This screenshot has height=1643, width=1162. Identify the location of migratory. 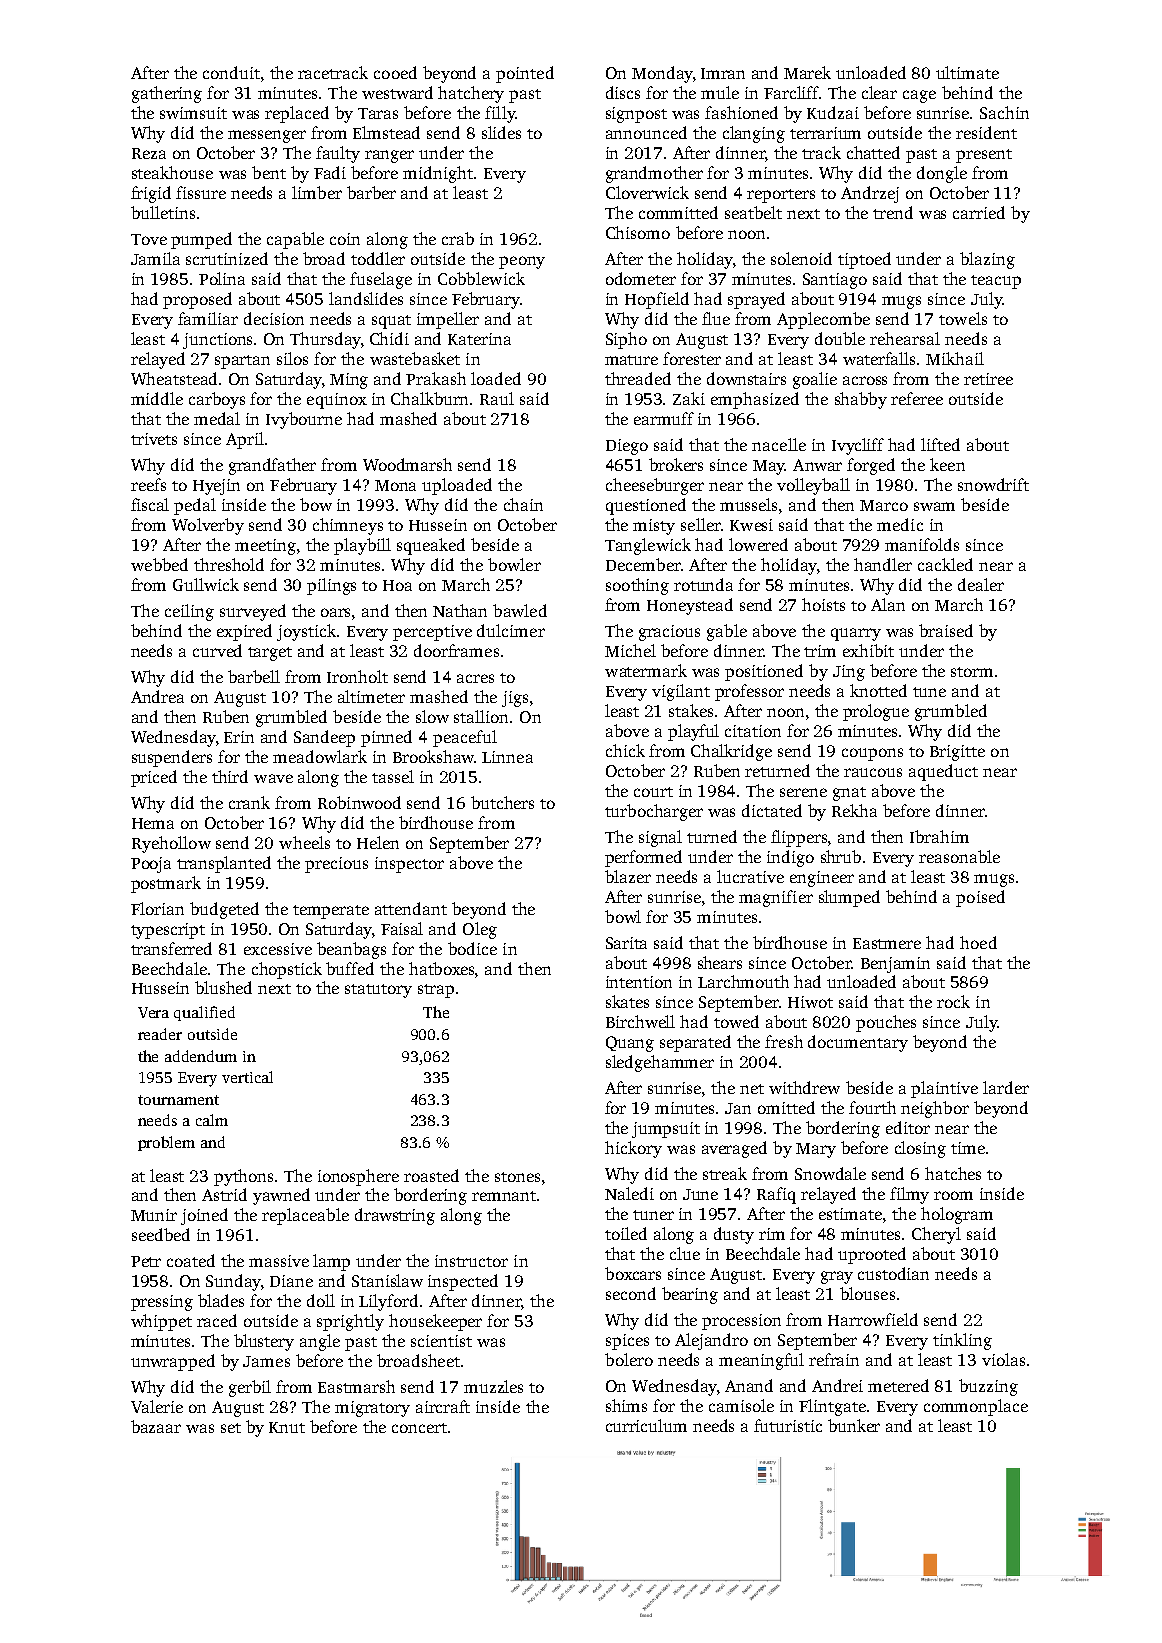
(372, 1409).
